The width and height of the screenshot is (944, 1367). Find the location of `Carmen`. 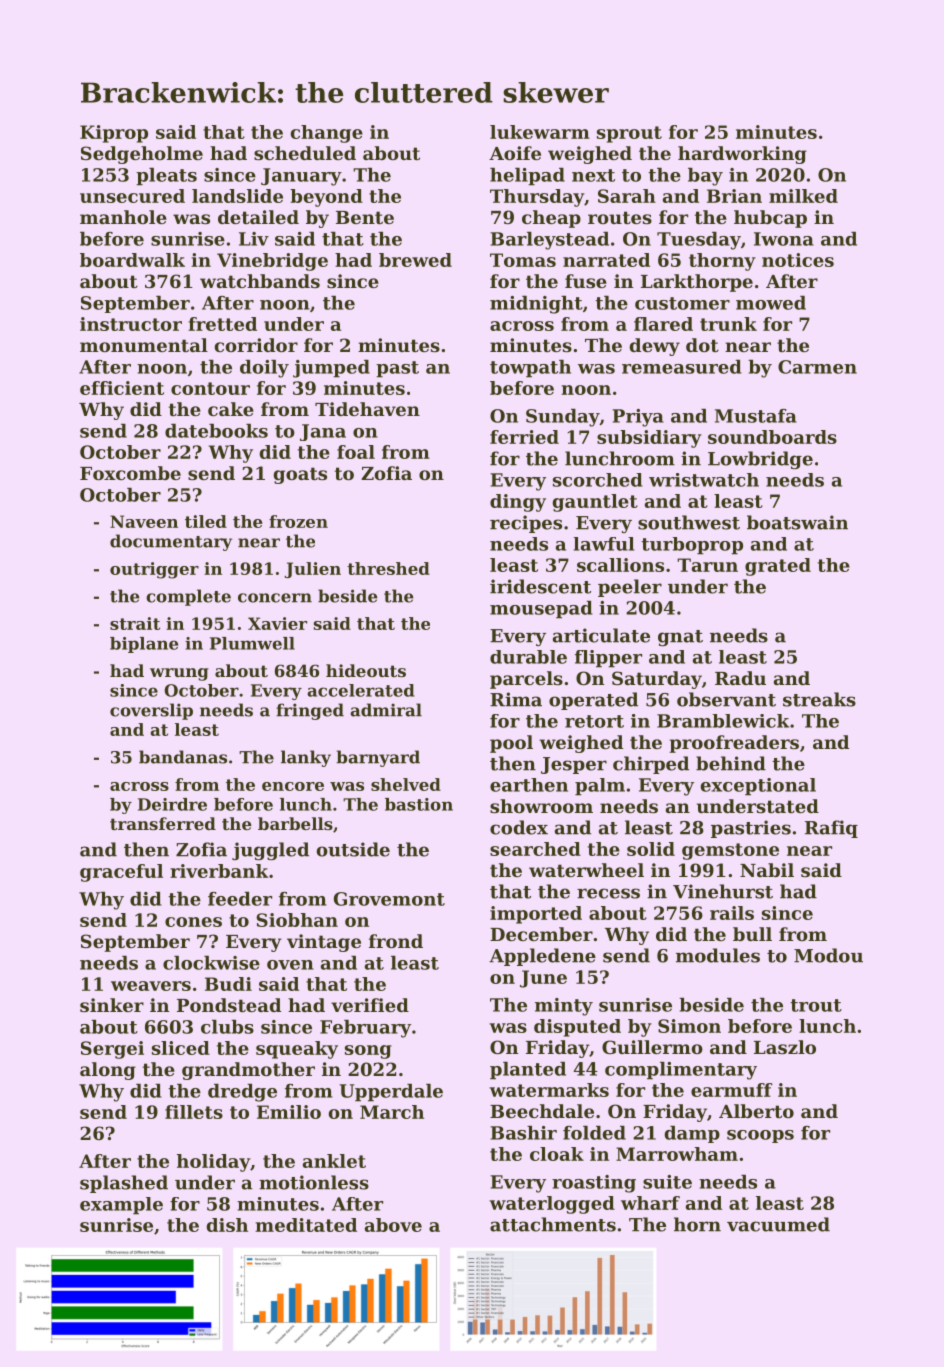

Carmen is located at coordinates (817, 367).
